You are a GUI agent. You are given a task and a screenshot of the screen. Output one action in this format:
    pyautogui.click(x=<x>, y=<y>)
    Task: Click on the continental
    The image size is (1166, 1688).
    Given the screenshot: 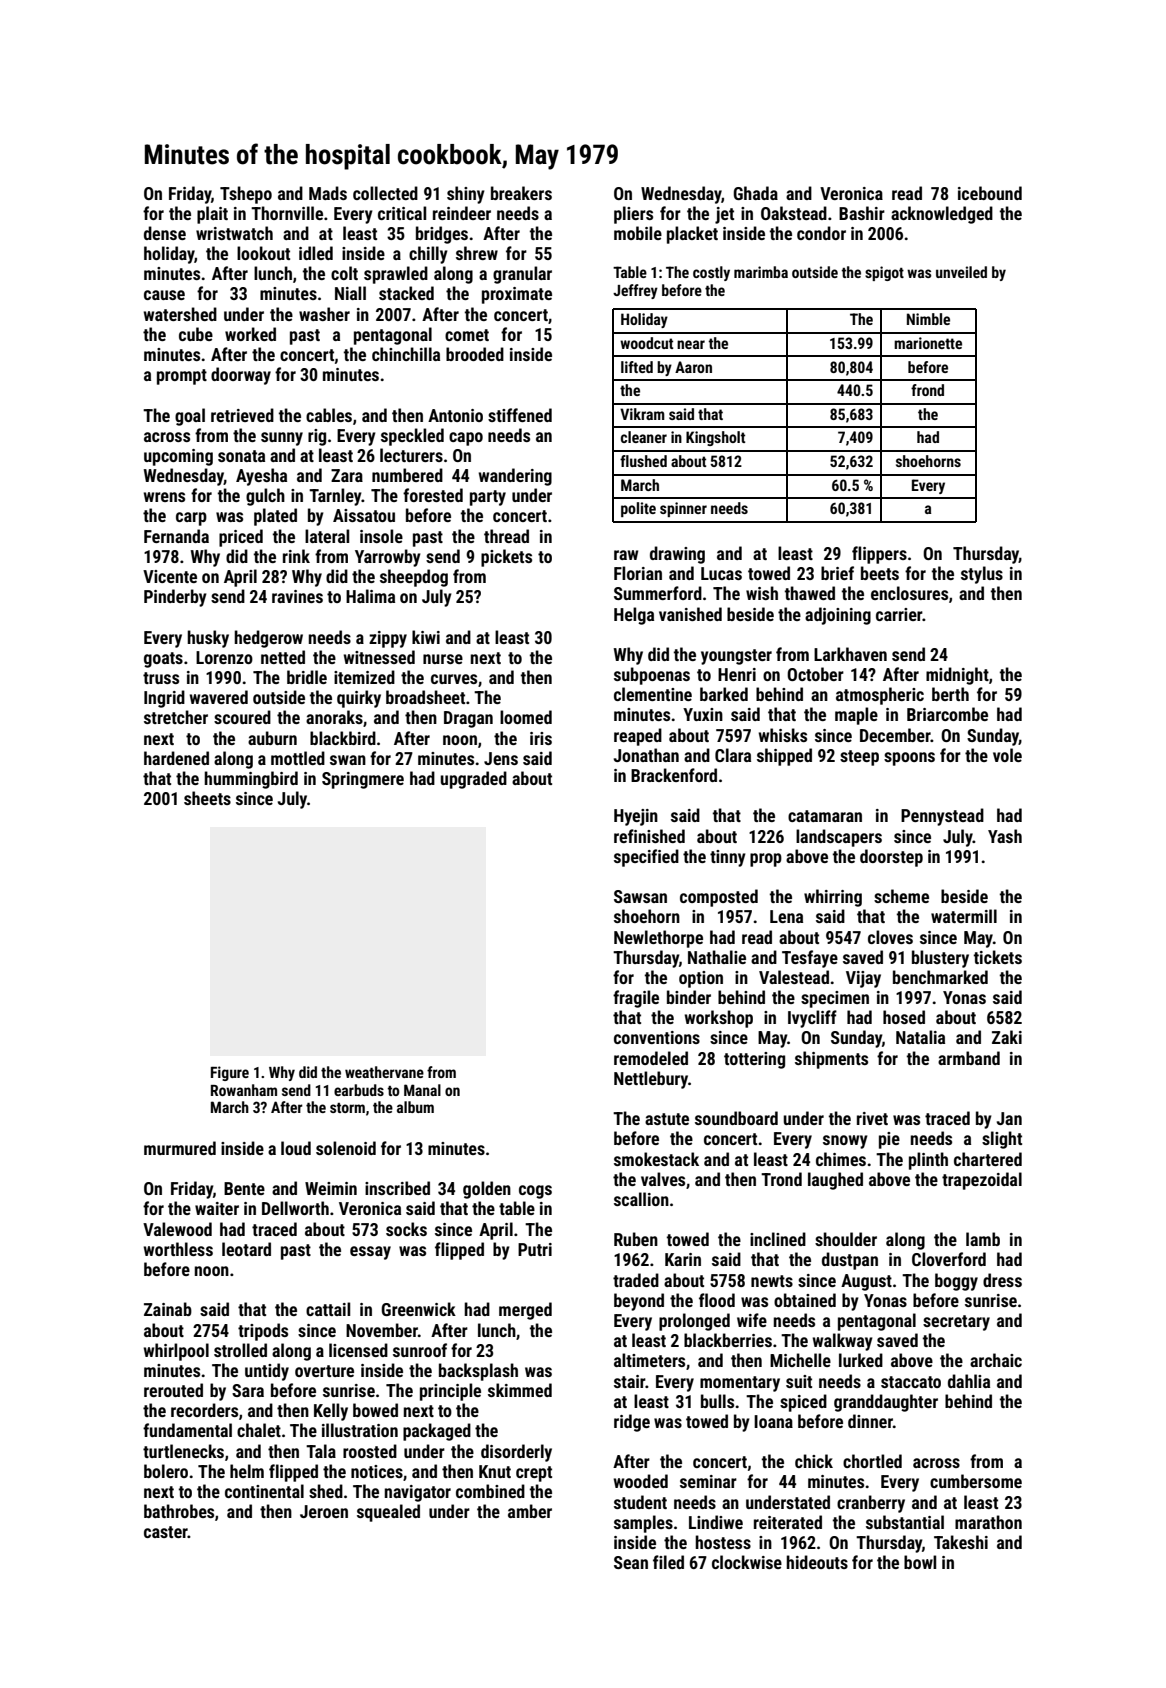 What is the action you would take?
    pyautogui.click(x=264, y=1491)
